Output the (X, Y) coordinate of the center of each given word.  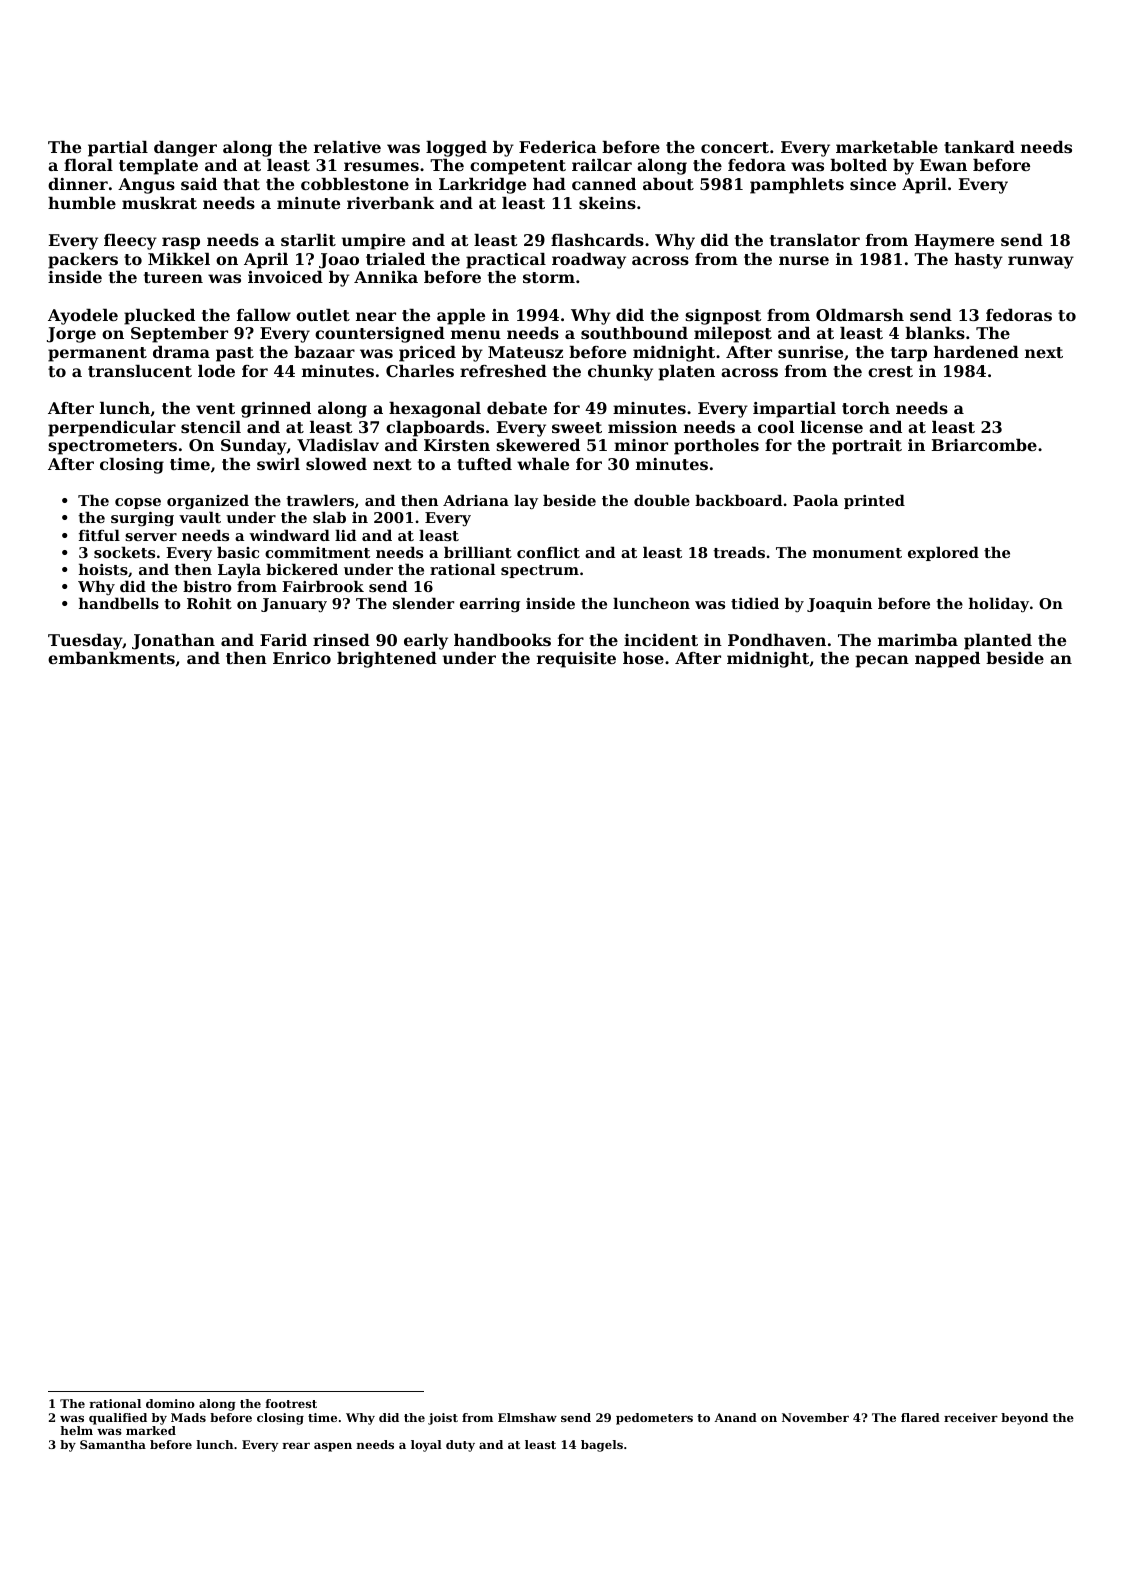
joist (443, 1419)
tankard (979, 147)
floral (88, 165)
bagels (602, 1446)
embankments (111, 658)
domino (170, 1403)
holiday (999, 605)
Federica (558, 147)
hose (643, 658)
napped (947, 660)
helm (76, 1430)
